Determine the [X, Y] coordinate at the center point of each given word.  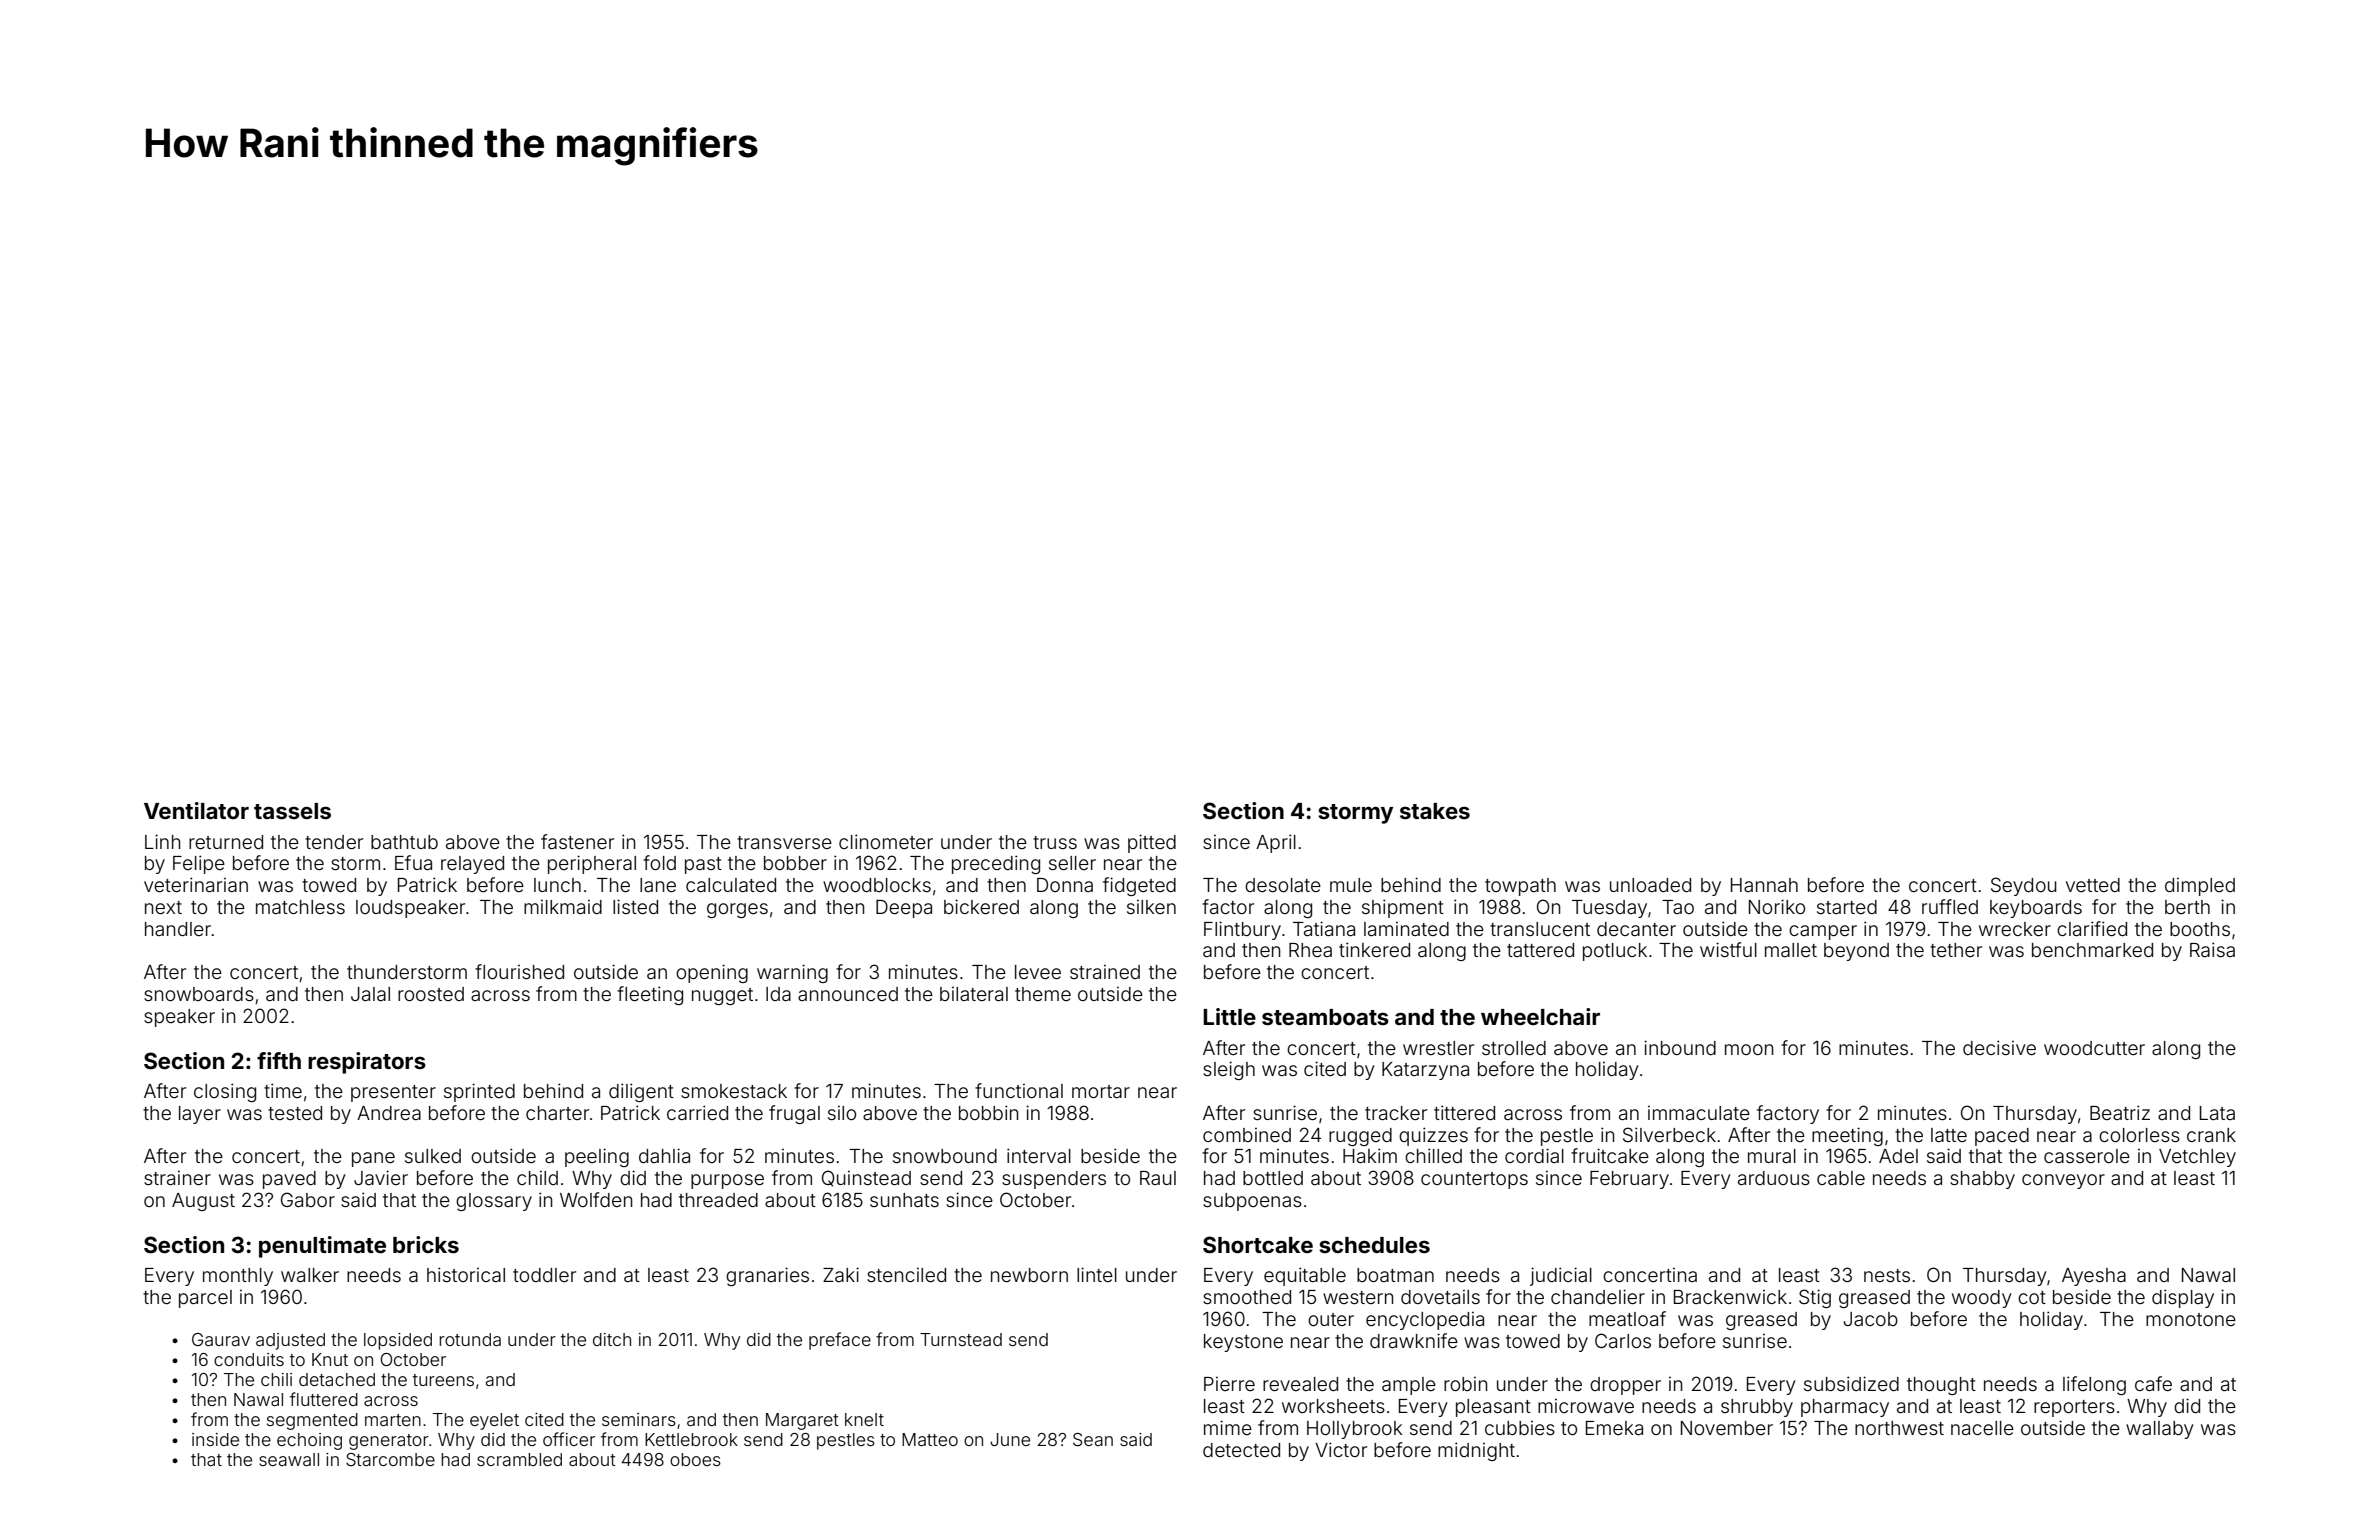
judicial [1561, 1276]
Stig [1815, 1298]
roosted [431, 994]
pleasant [1493, 1408]
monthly [238, 1277]
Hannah [1764, 885]
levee [1038, 972]
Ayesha [2094, 1277]
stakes [1435, 811]
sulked [433, 1156]
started [1847, 907]
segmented [312, 1421]
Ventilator [196, 810]
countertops [1474, 1180]
